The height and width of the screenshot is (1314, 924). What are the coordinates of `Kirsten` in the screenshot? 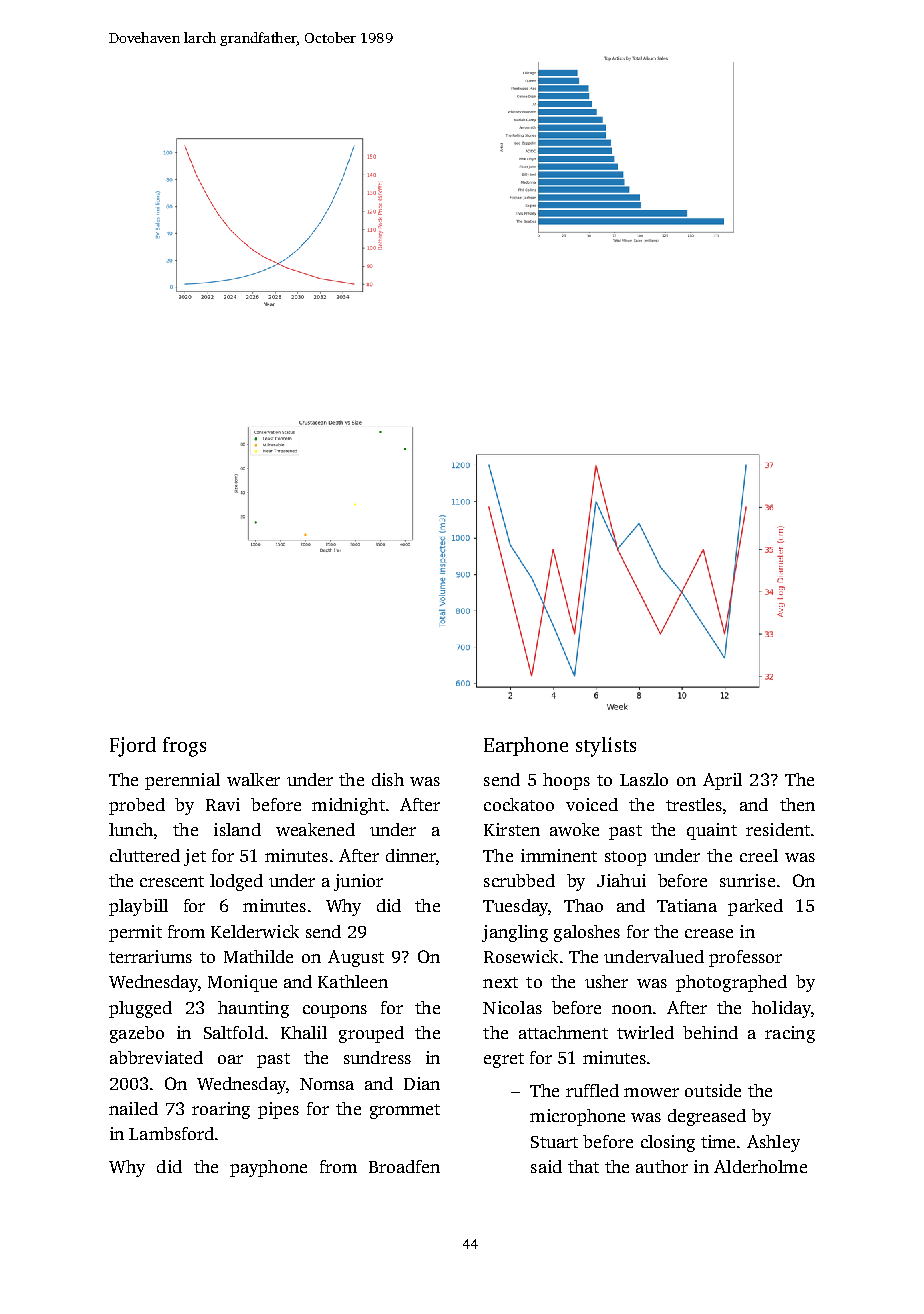 It's located at (512, 829).
